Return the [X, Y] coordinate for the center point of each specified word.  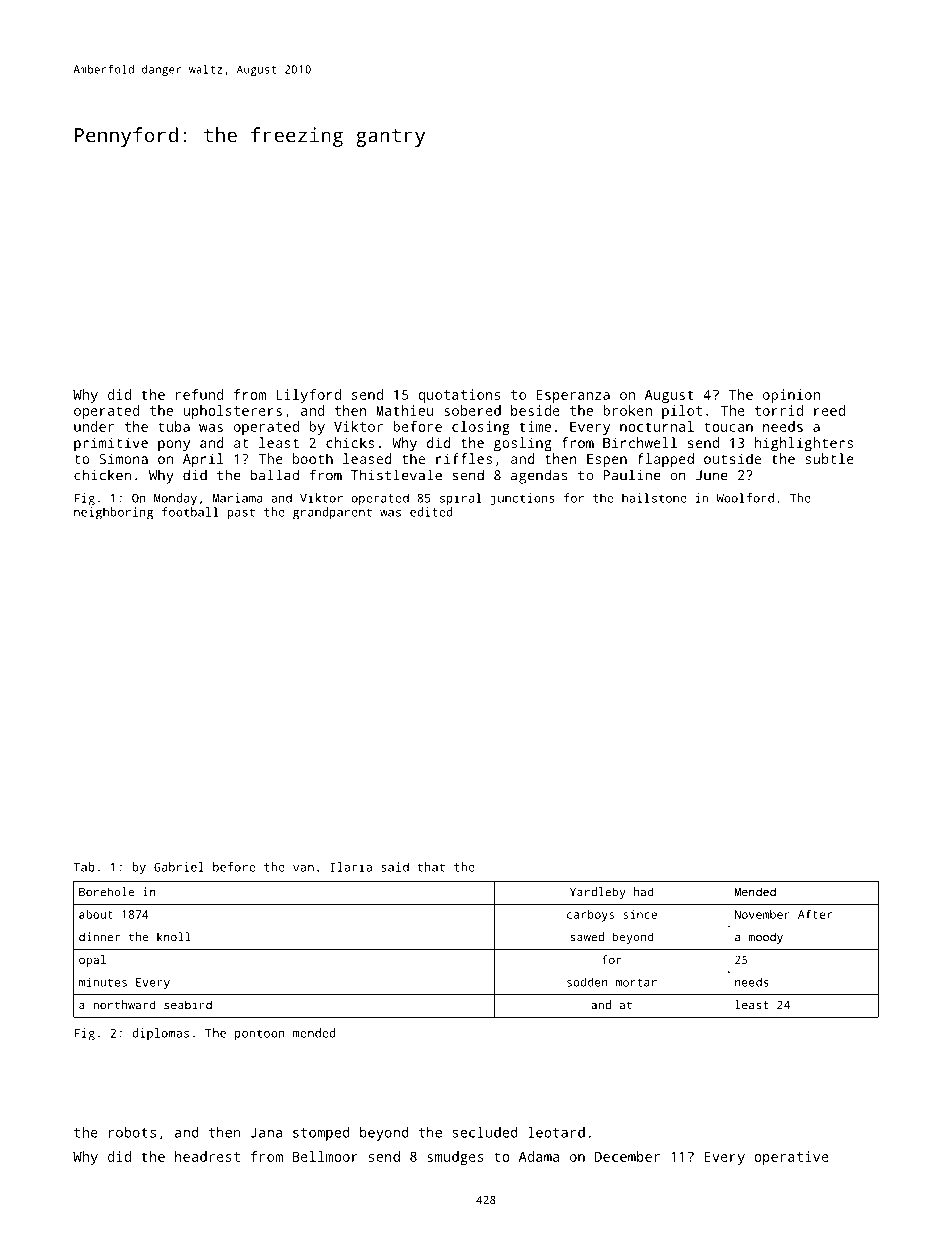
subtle [829, 458]
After [815, 914]
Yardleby [598, 893]
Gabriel [179, 867]
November [762, 914]
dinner [99, 937]
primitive [111, 444]
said [395, 867]
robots [132, 1132]
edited [431, 512]
